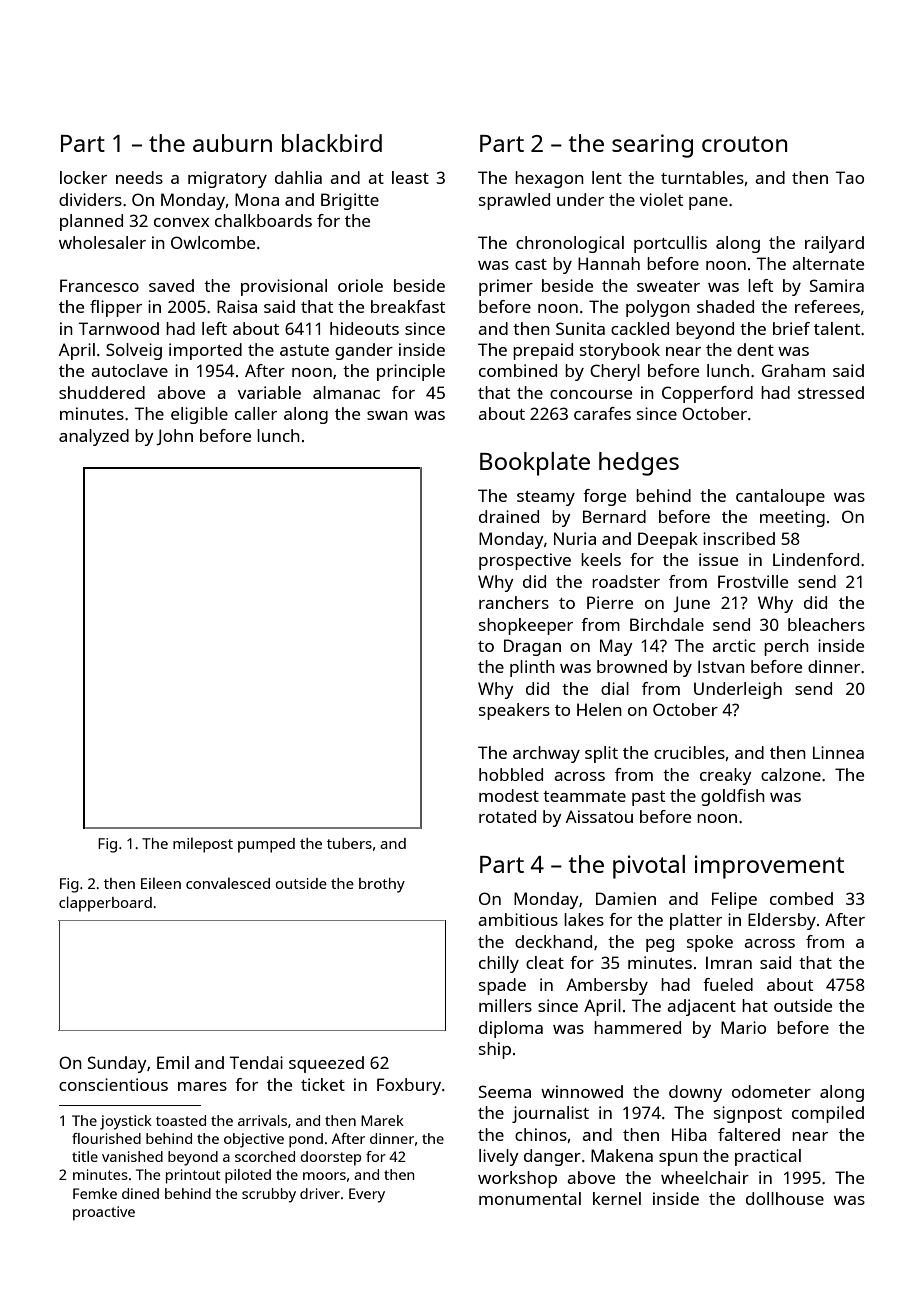  I want to click on past, so click(648, 798).
